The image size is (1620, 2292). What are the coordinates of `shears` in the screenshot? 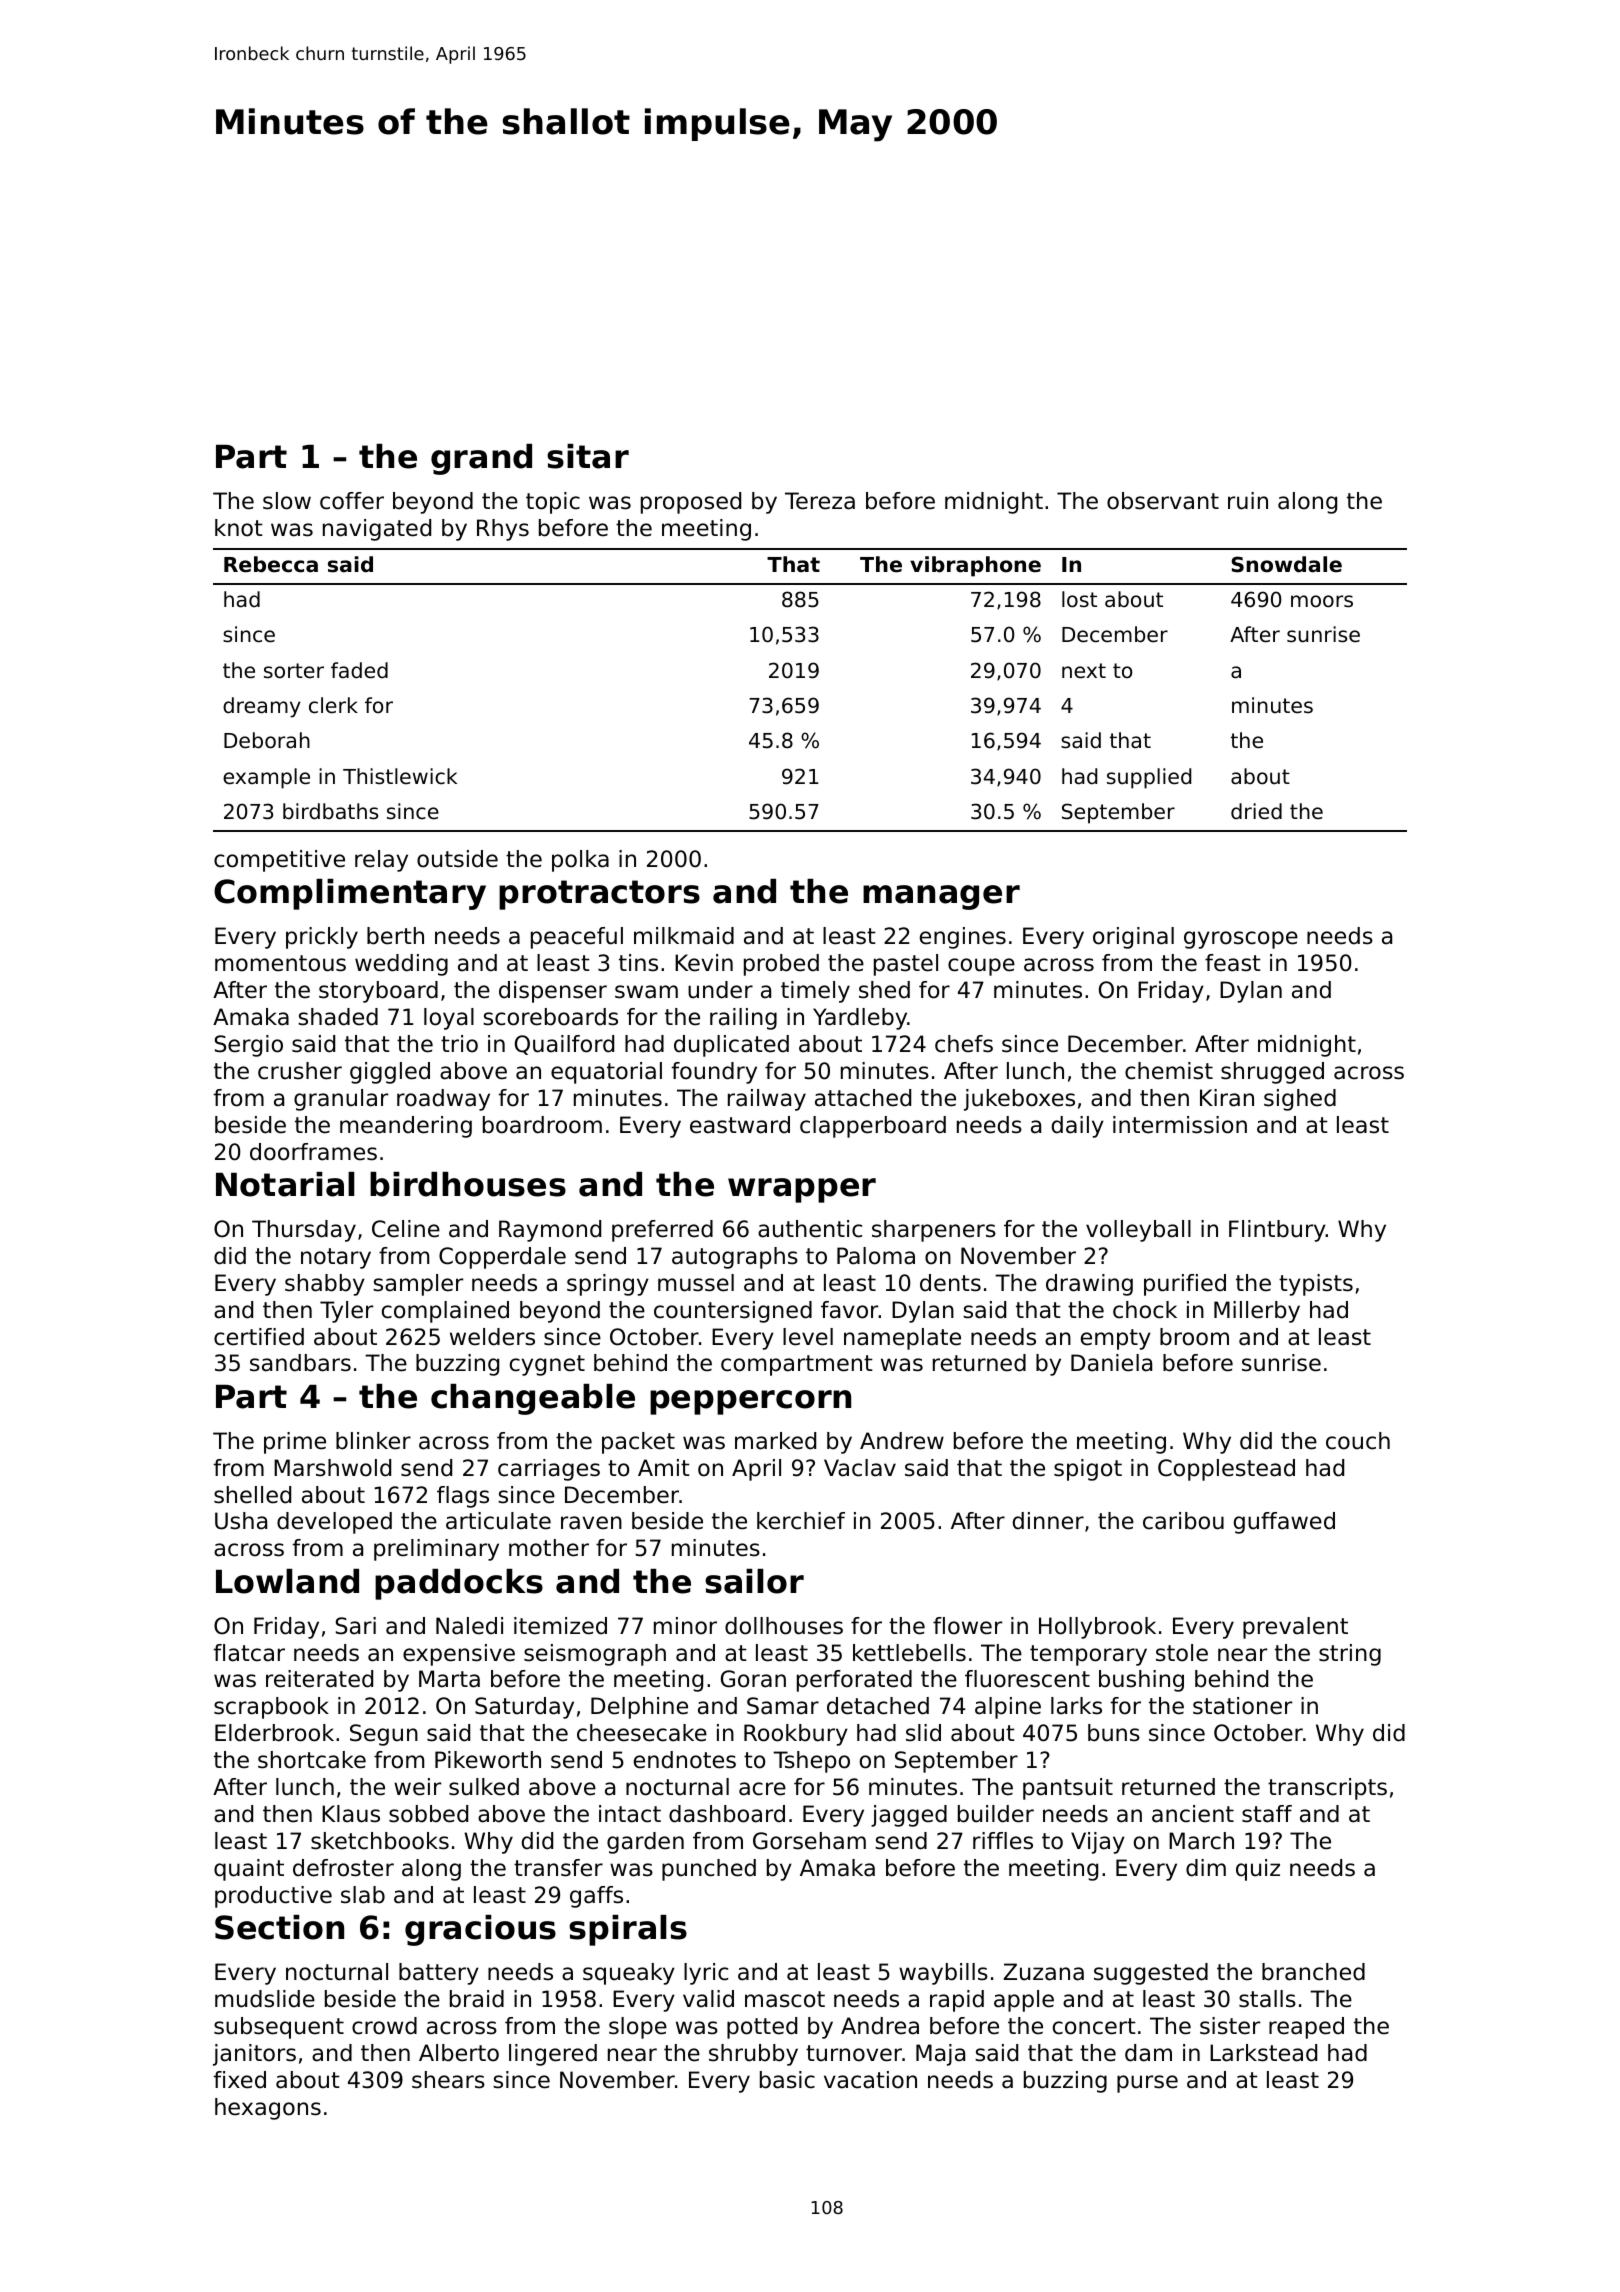 It's located at (448, 2080).
